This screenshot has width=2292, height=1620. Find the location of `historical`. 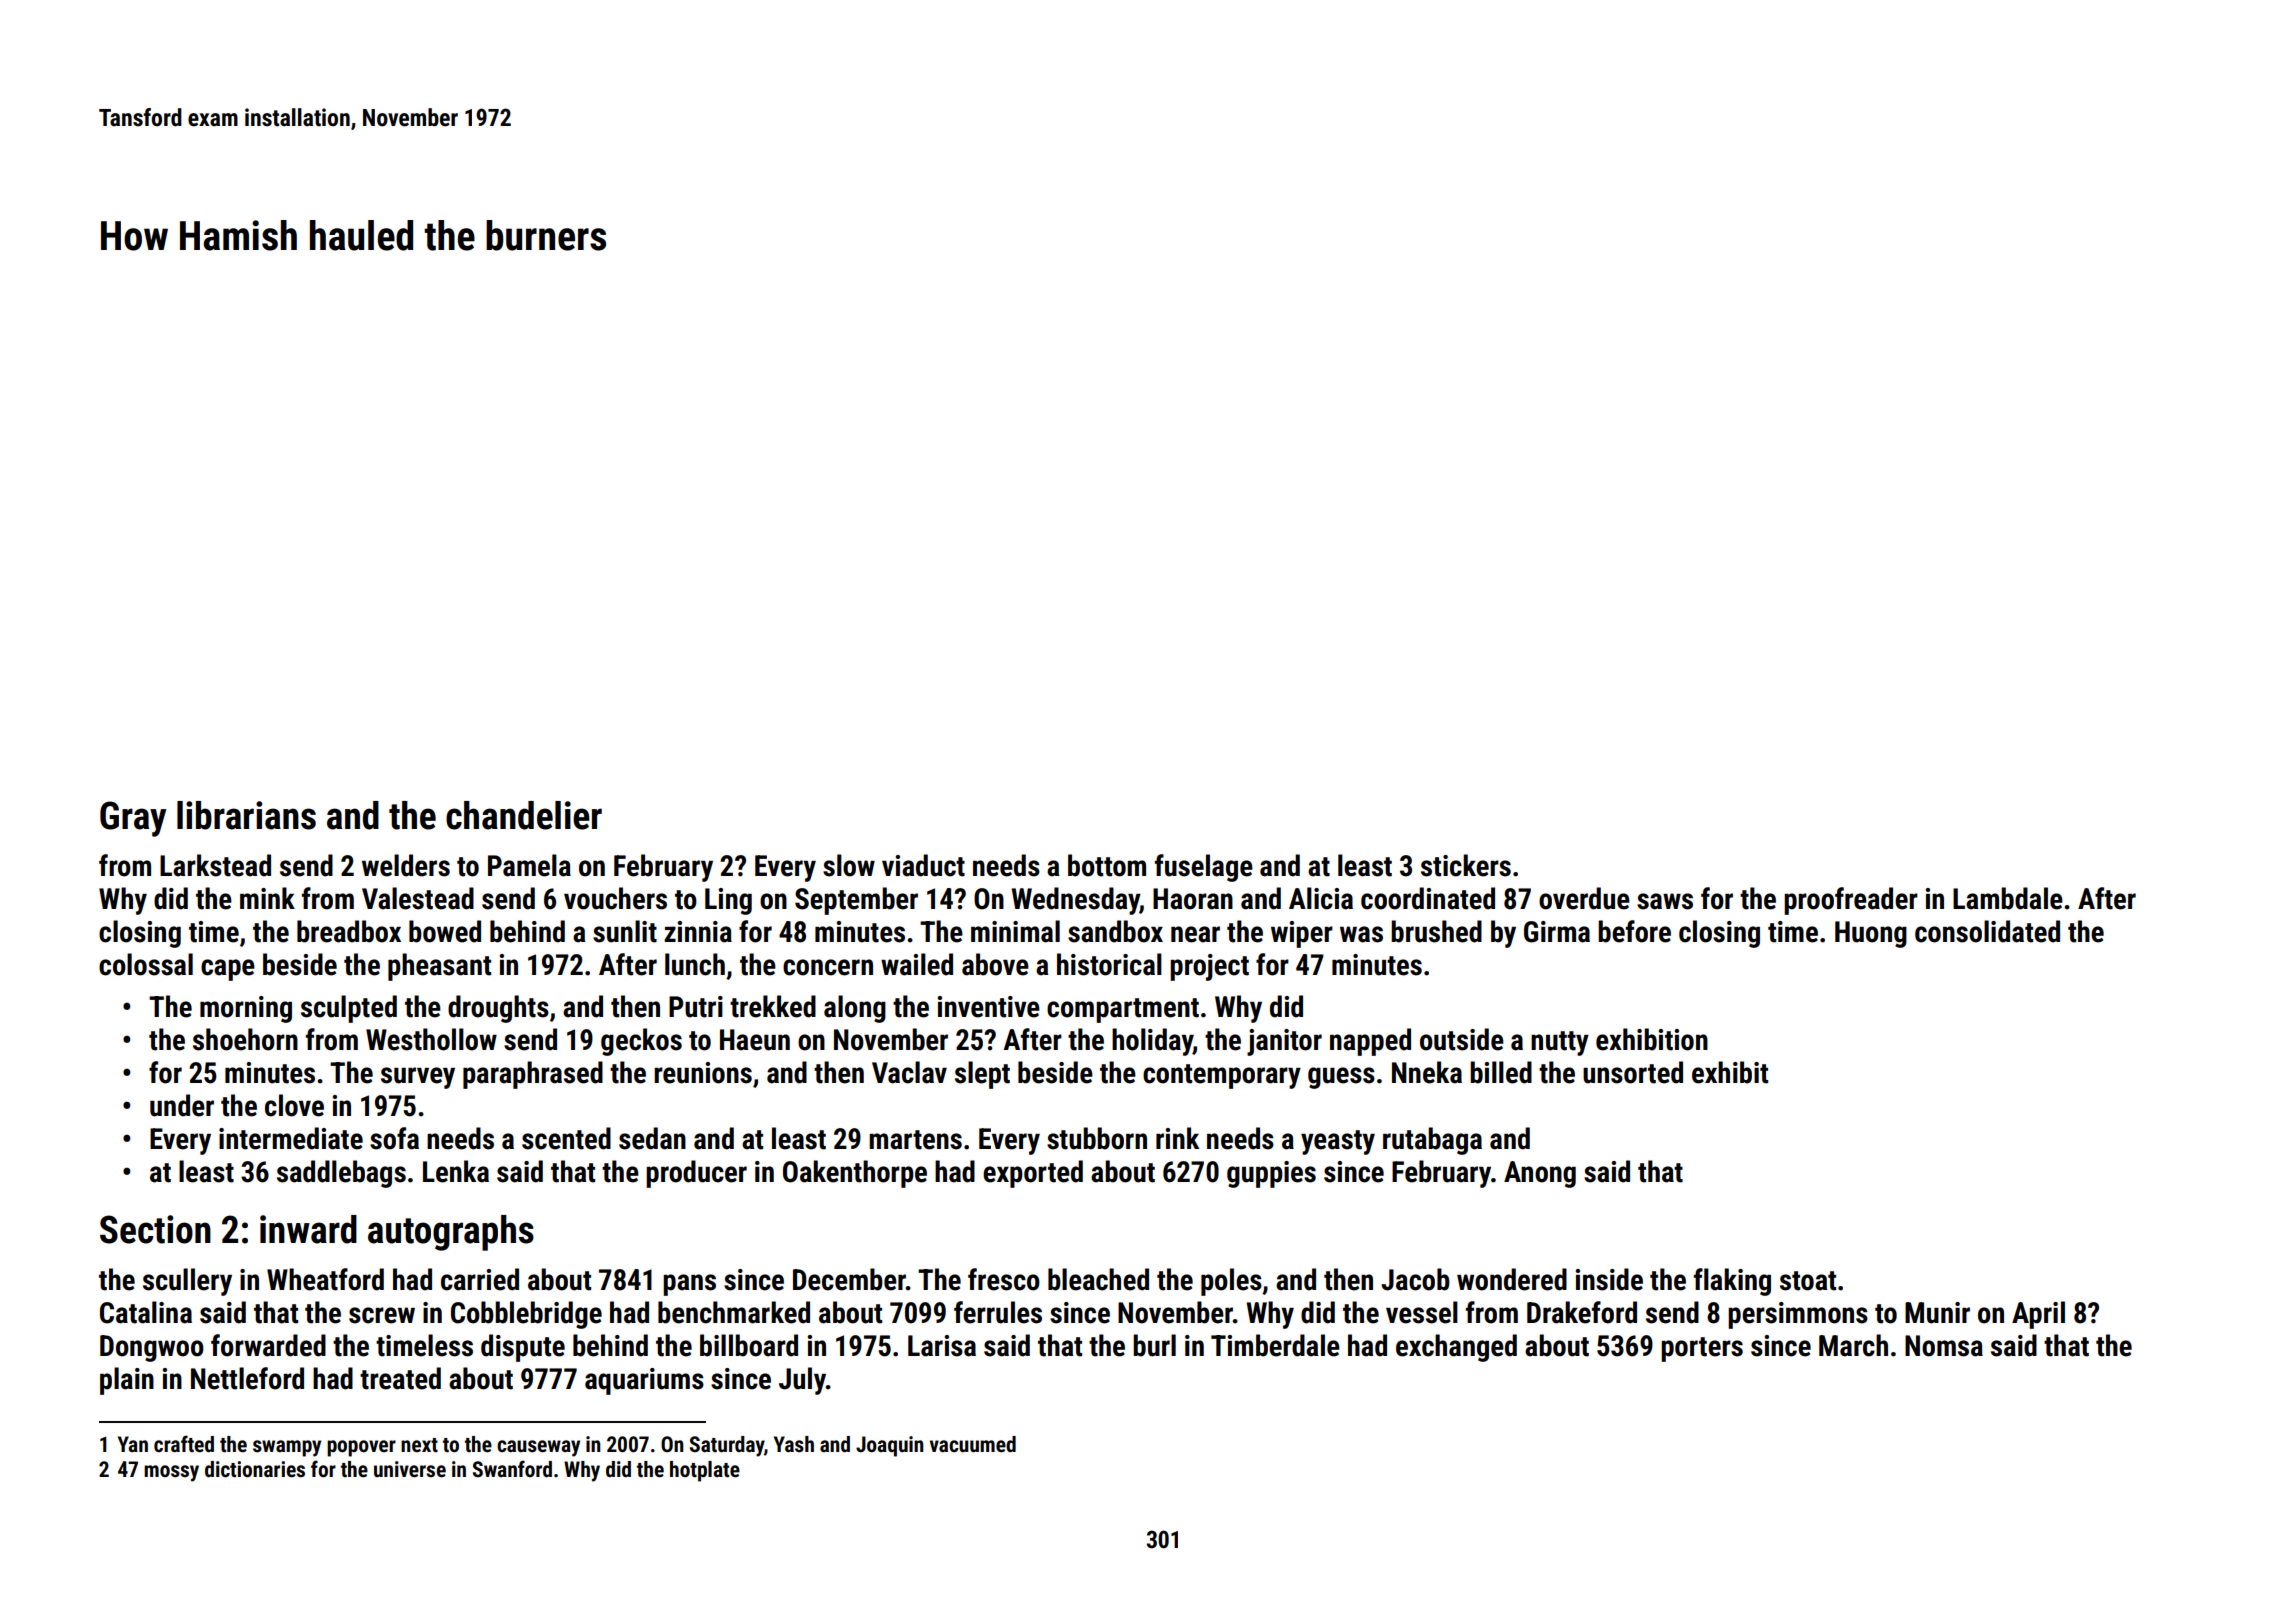

historical is located at coordinates (1109, 964).
